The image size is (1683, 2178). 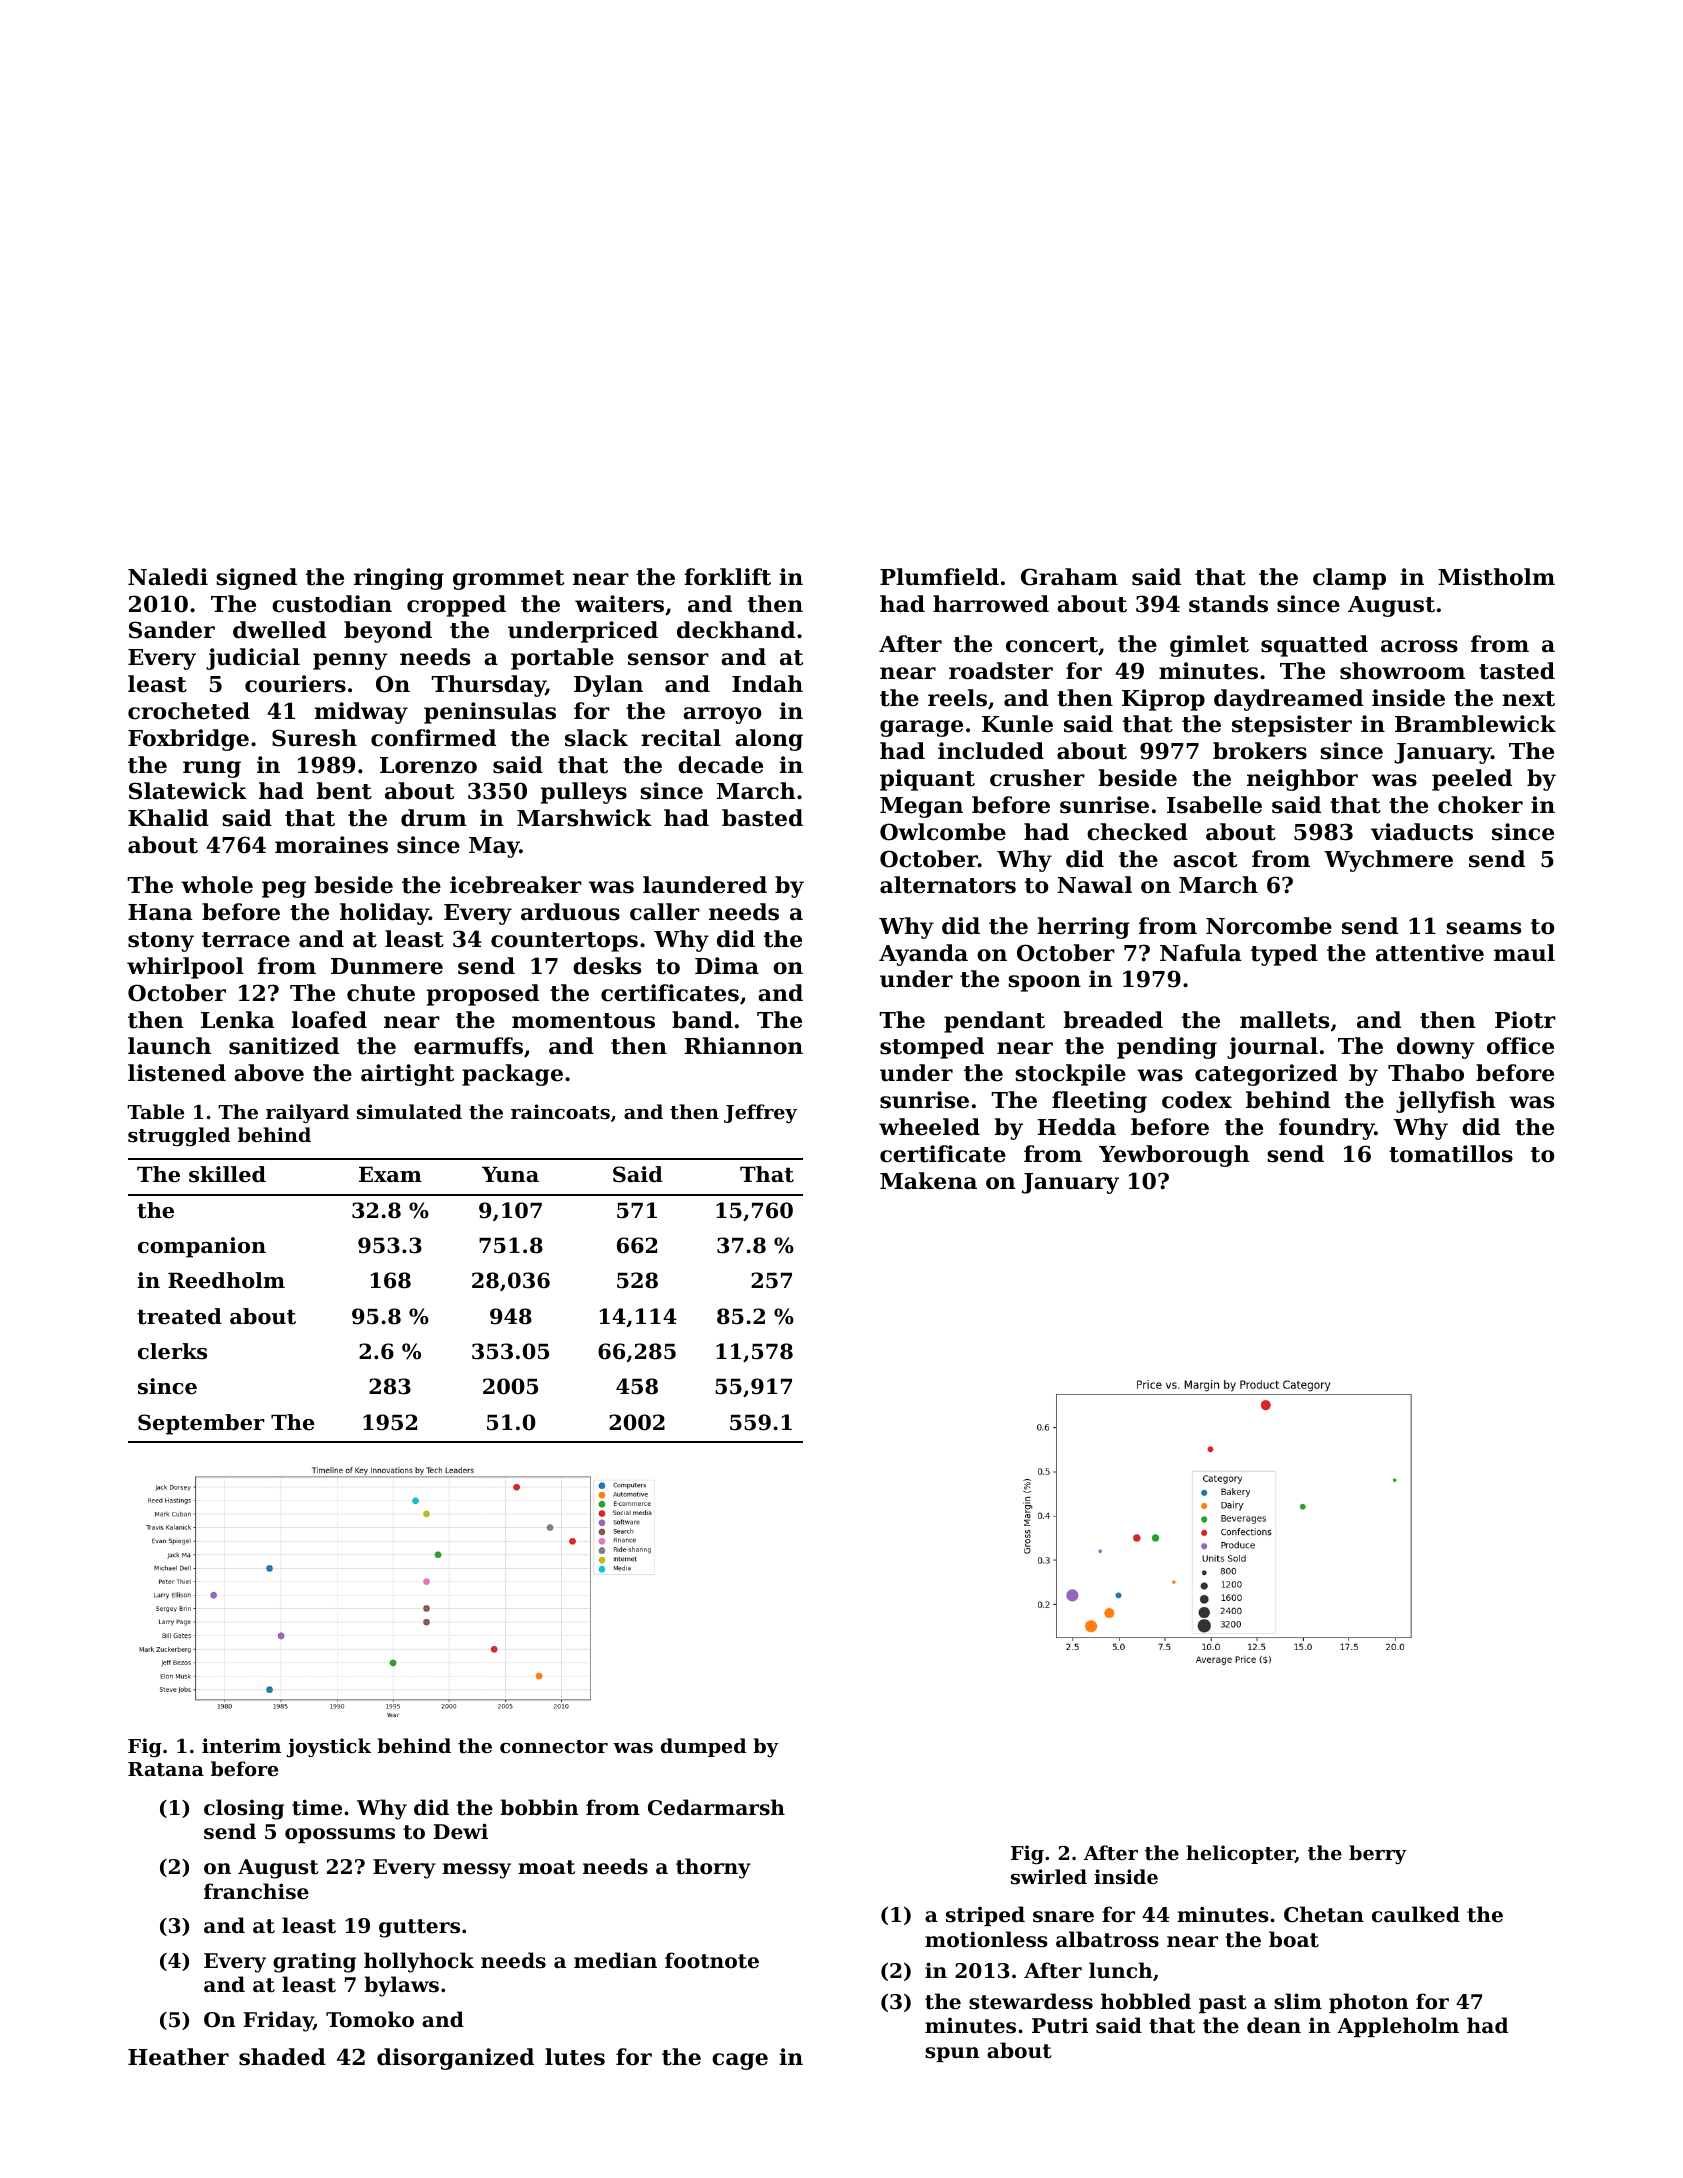 What do you see at coordinates (1524, 953) in the document?
I see `maul` at bounding box center [1524, 953].
